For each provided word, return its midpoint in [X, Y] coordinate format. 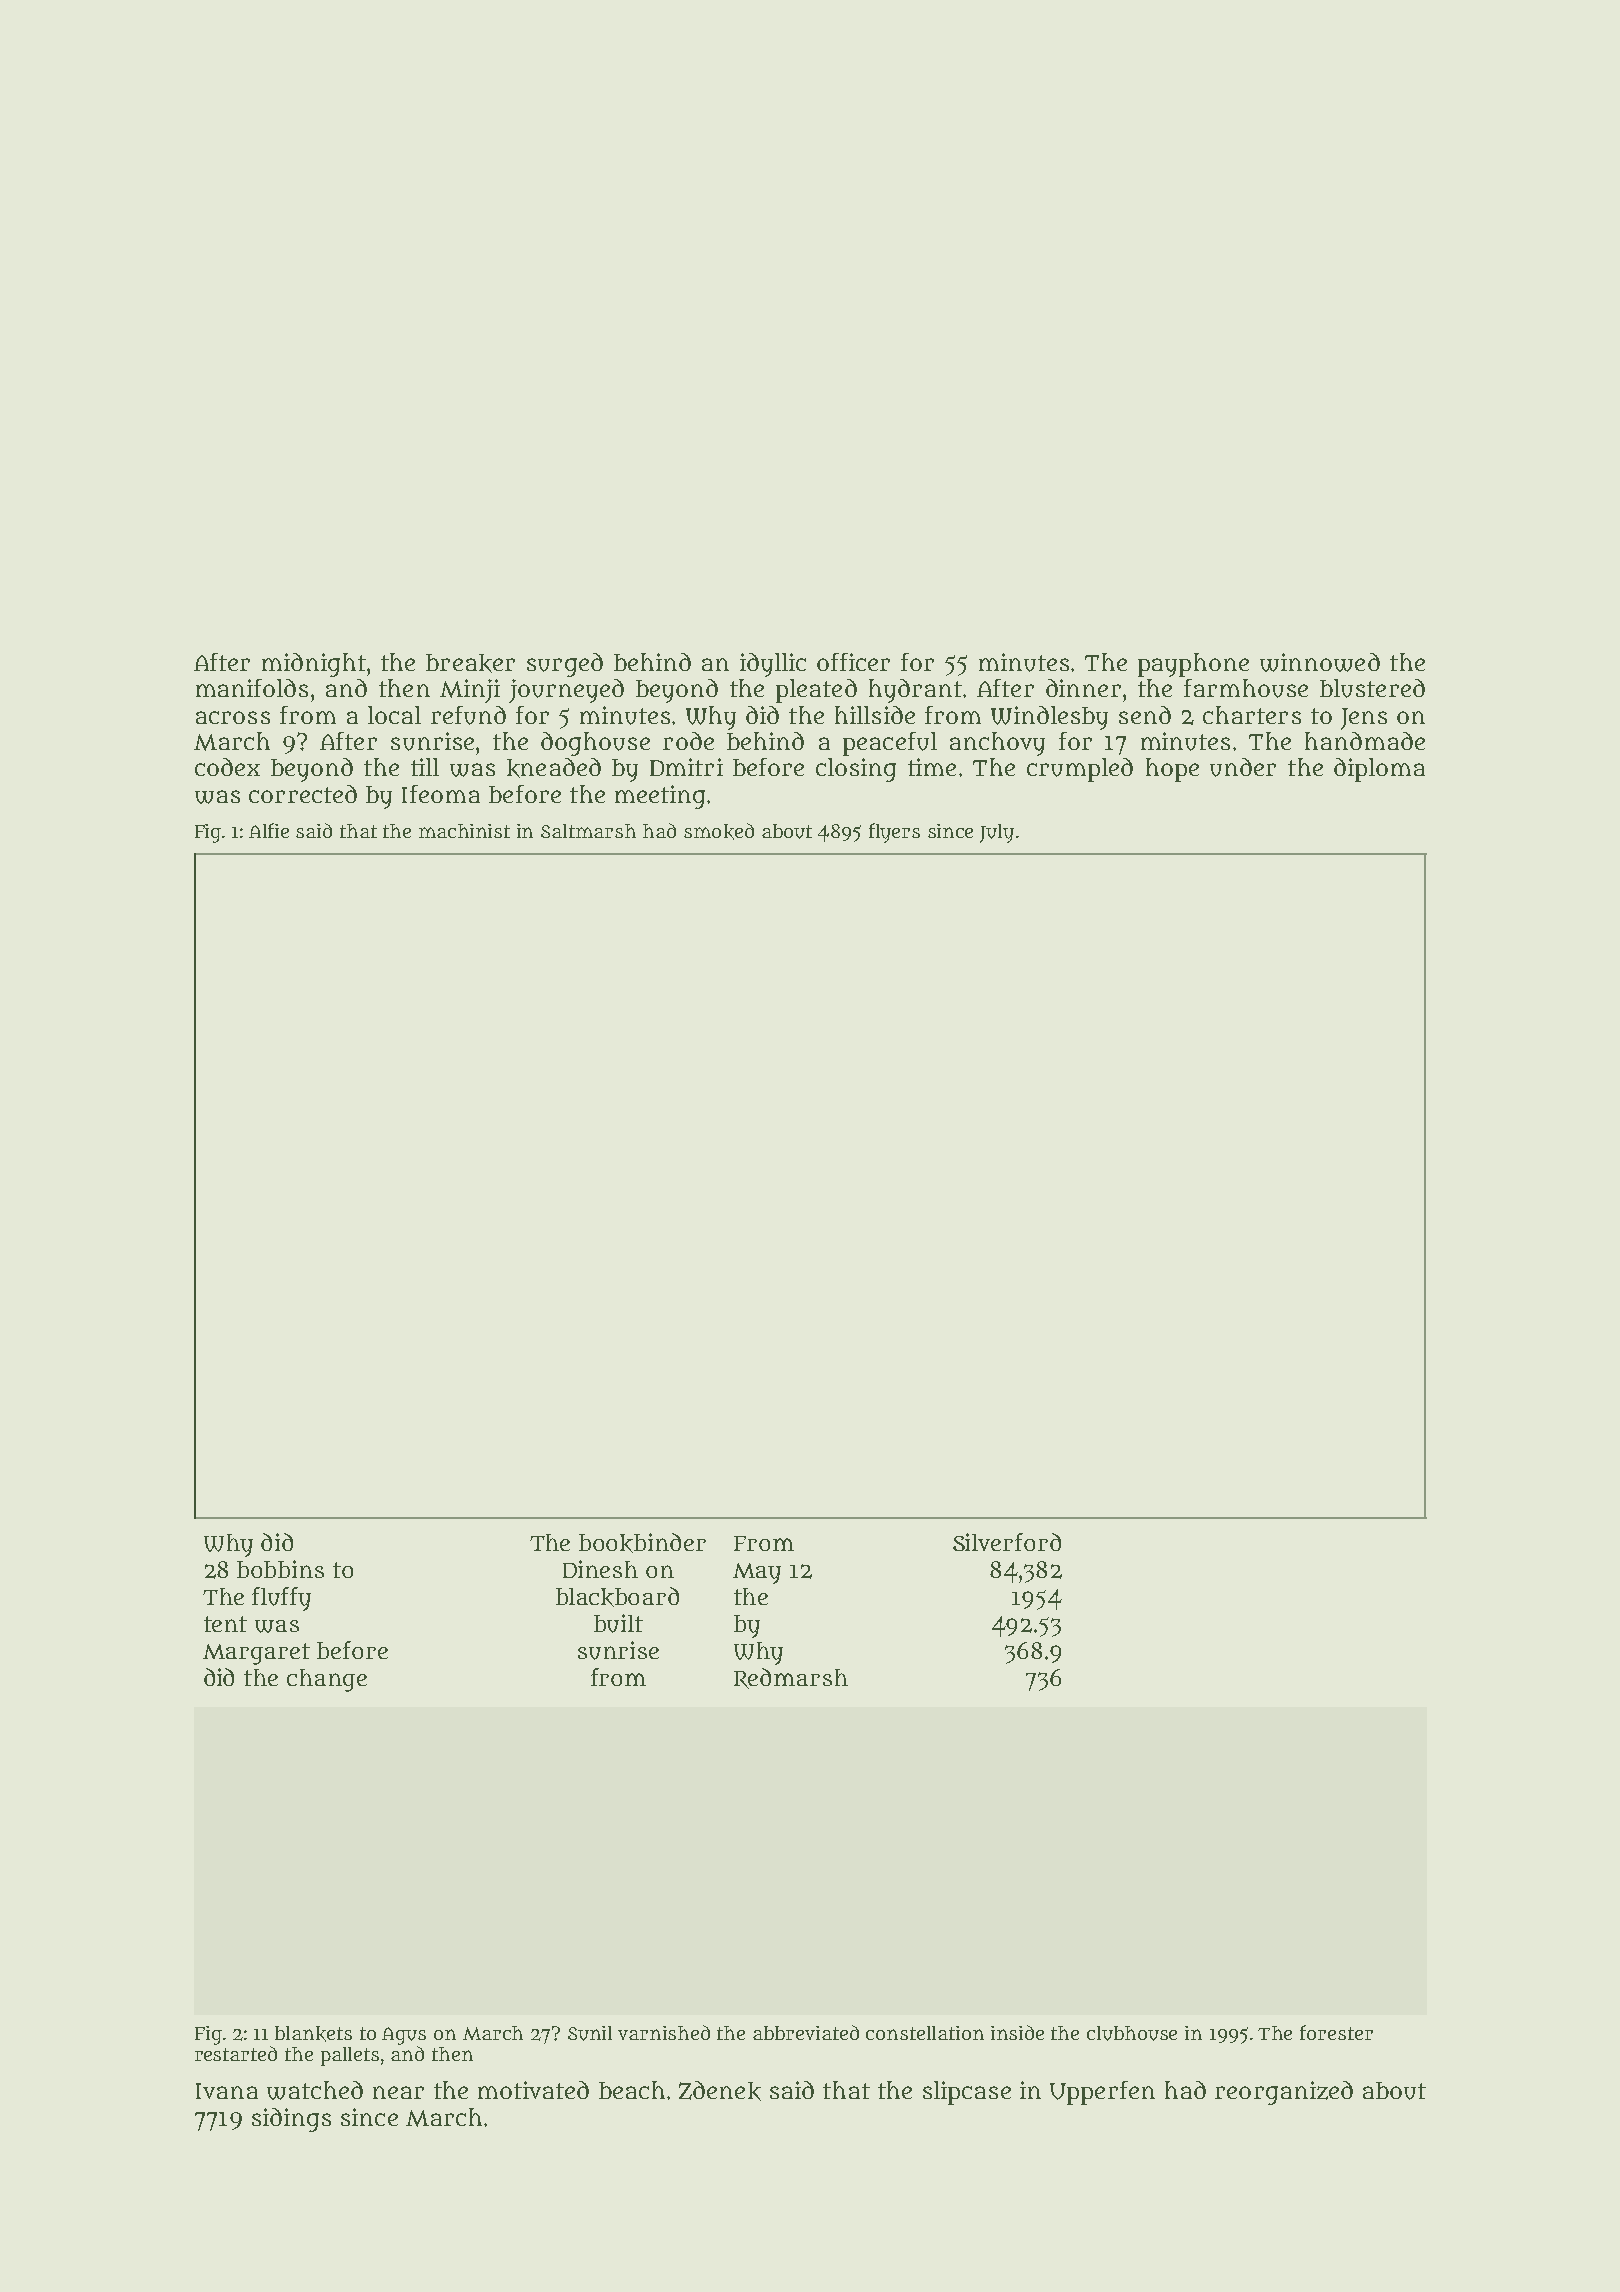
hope [1172, 770]
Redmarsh [791, 1678]
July [997, 833]
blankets [313, 2034]
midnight [314, 665]
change [327, 1680]
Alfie [269, 830]
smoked [719, 831]
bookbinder [642, 1543]
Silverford [1007, 1542]
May [757, 1573]
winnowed [1320, 662]
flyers [894, 833]
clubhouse [1132, 2033]
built [618, 1623]
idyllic [773, 665]
